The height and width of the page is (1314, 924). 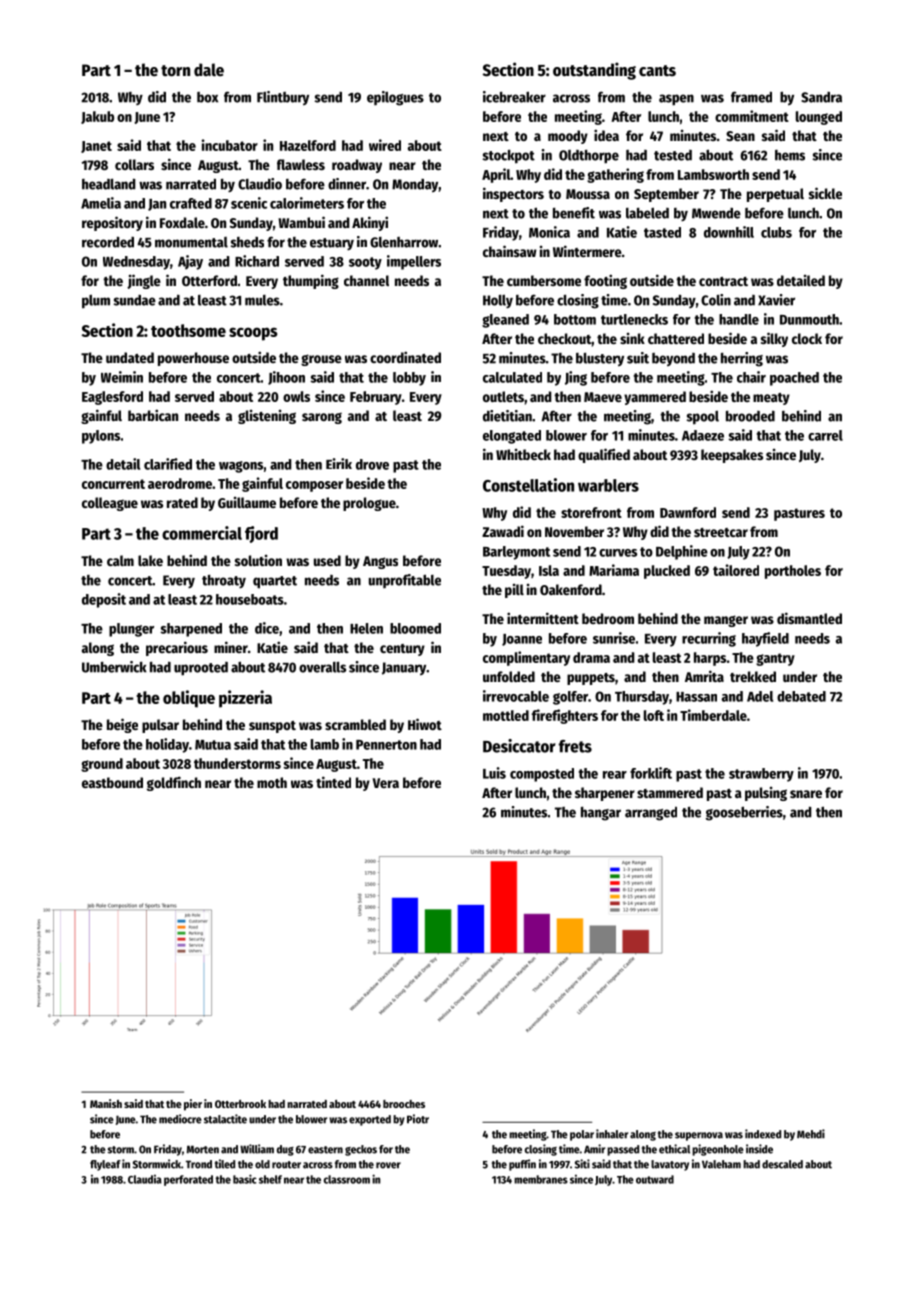 I want to click on poached, so click(x=794, y=379).
